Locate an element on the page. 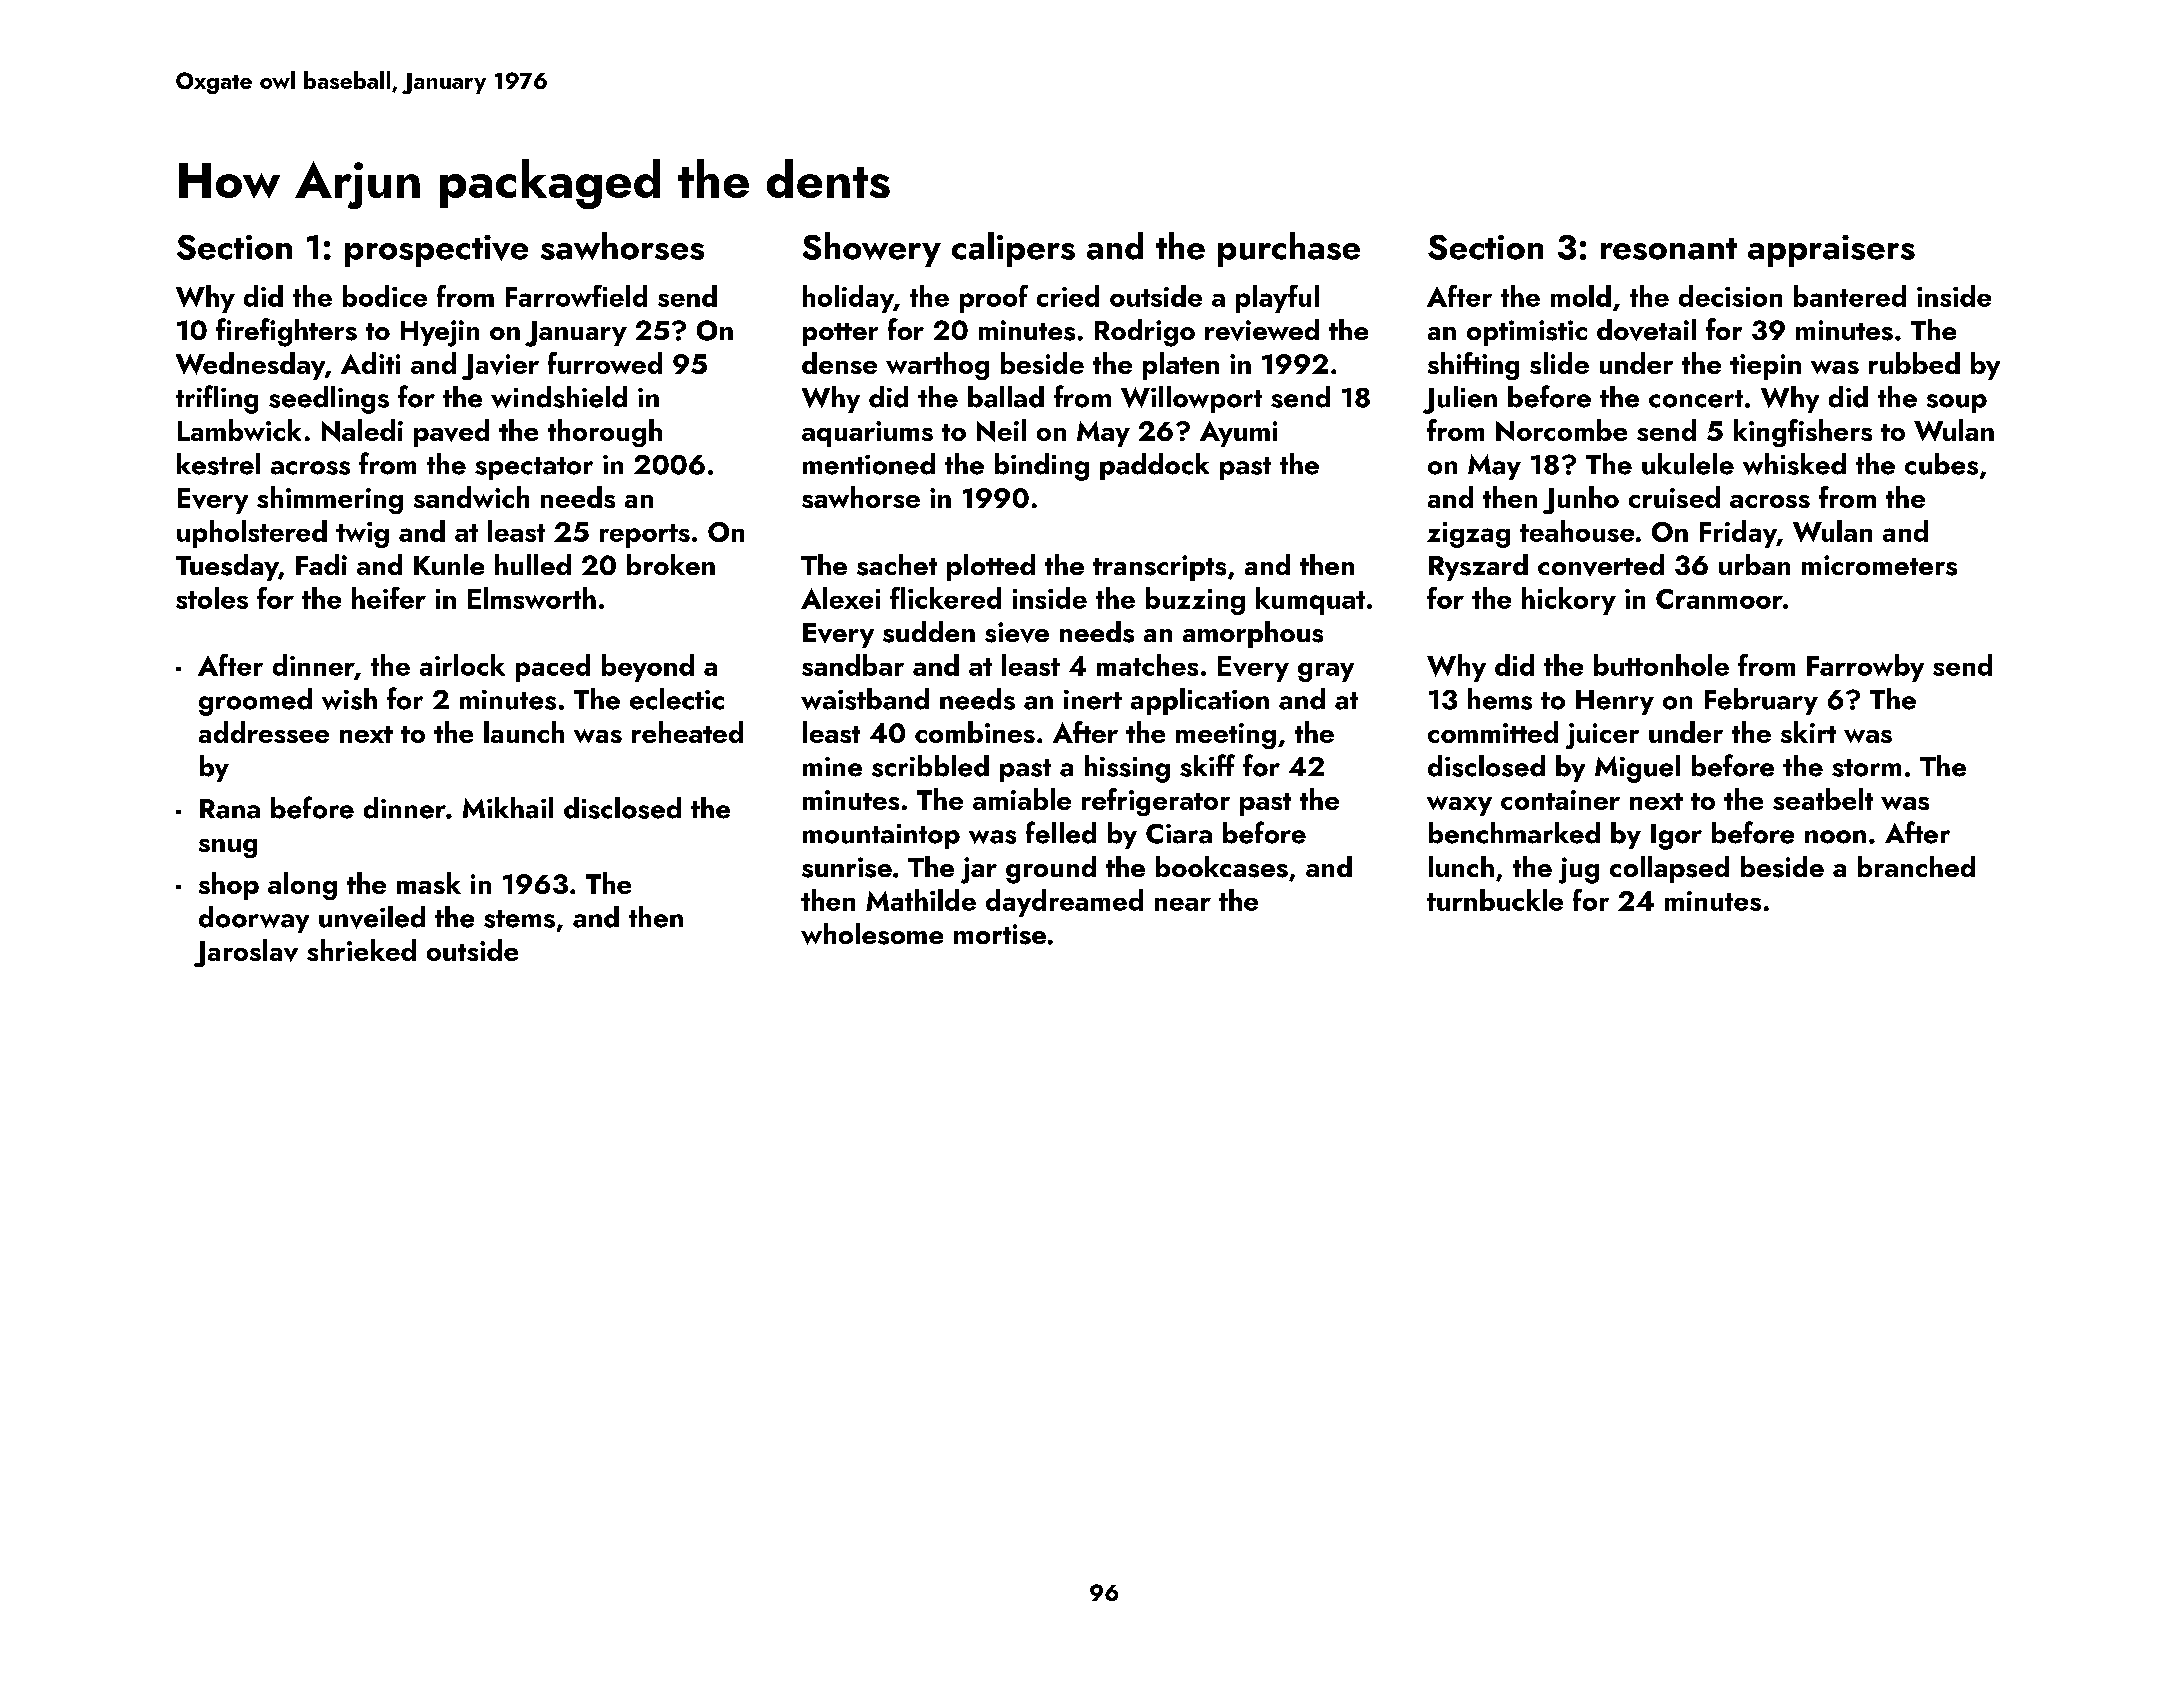 This page has width=2178, height=1683. jug is located at coordinates (1579, 870).
